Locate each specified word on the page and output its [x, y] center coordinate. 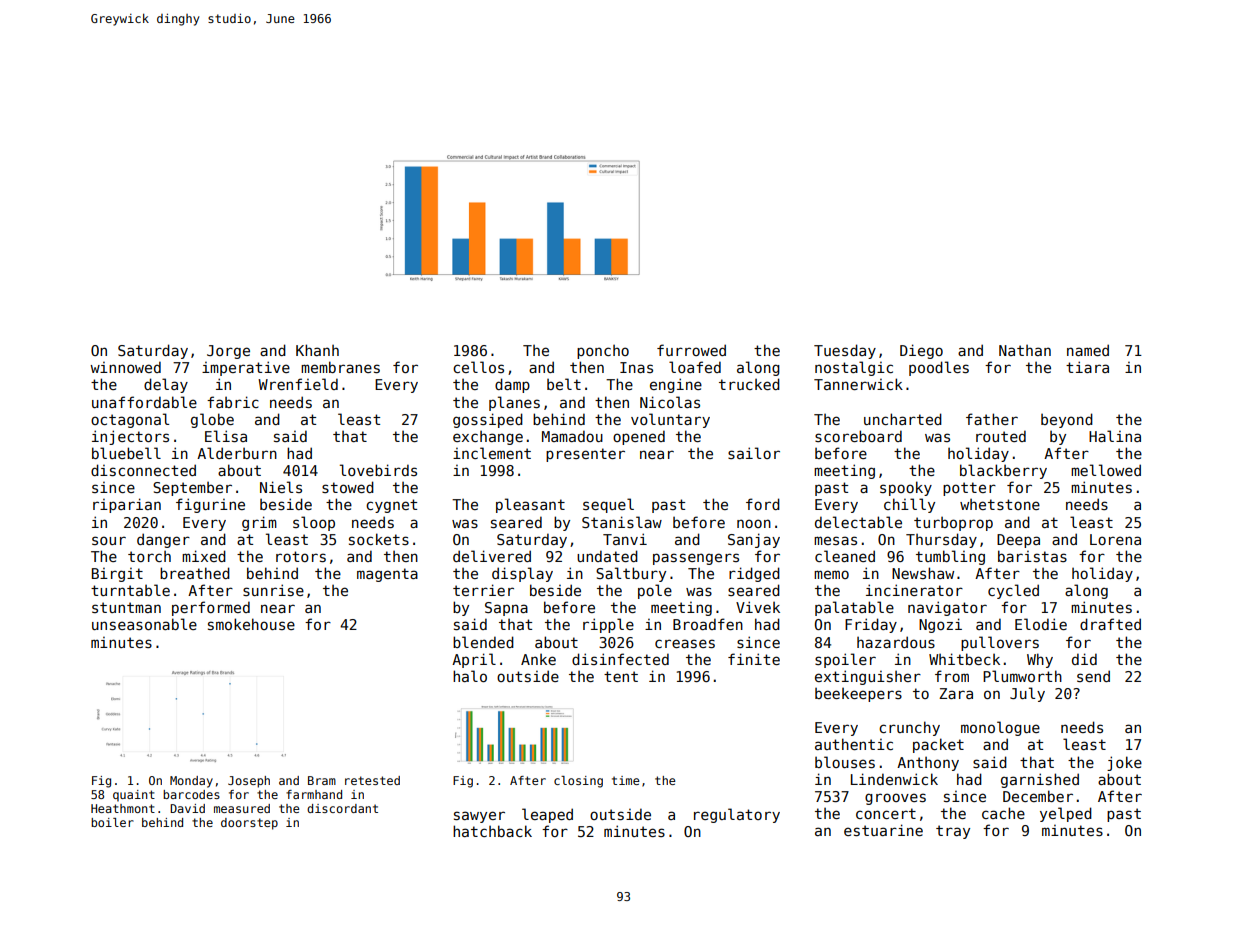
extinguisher [868, 677]
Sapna [506, 609]
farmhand [314, 794]
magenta [387, 575]
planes [514, 403]
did [1084, 659]
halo [470, 676]
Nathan [1025, 350]
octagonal [130, 420]
